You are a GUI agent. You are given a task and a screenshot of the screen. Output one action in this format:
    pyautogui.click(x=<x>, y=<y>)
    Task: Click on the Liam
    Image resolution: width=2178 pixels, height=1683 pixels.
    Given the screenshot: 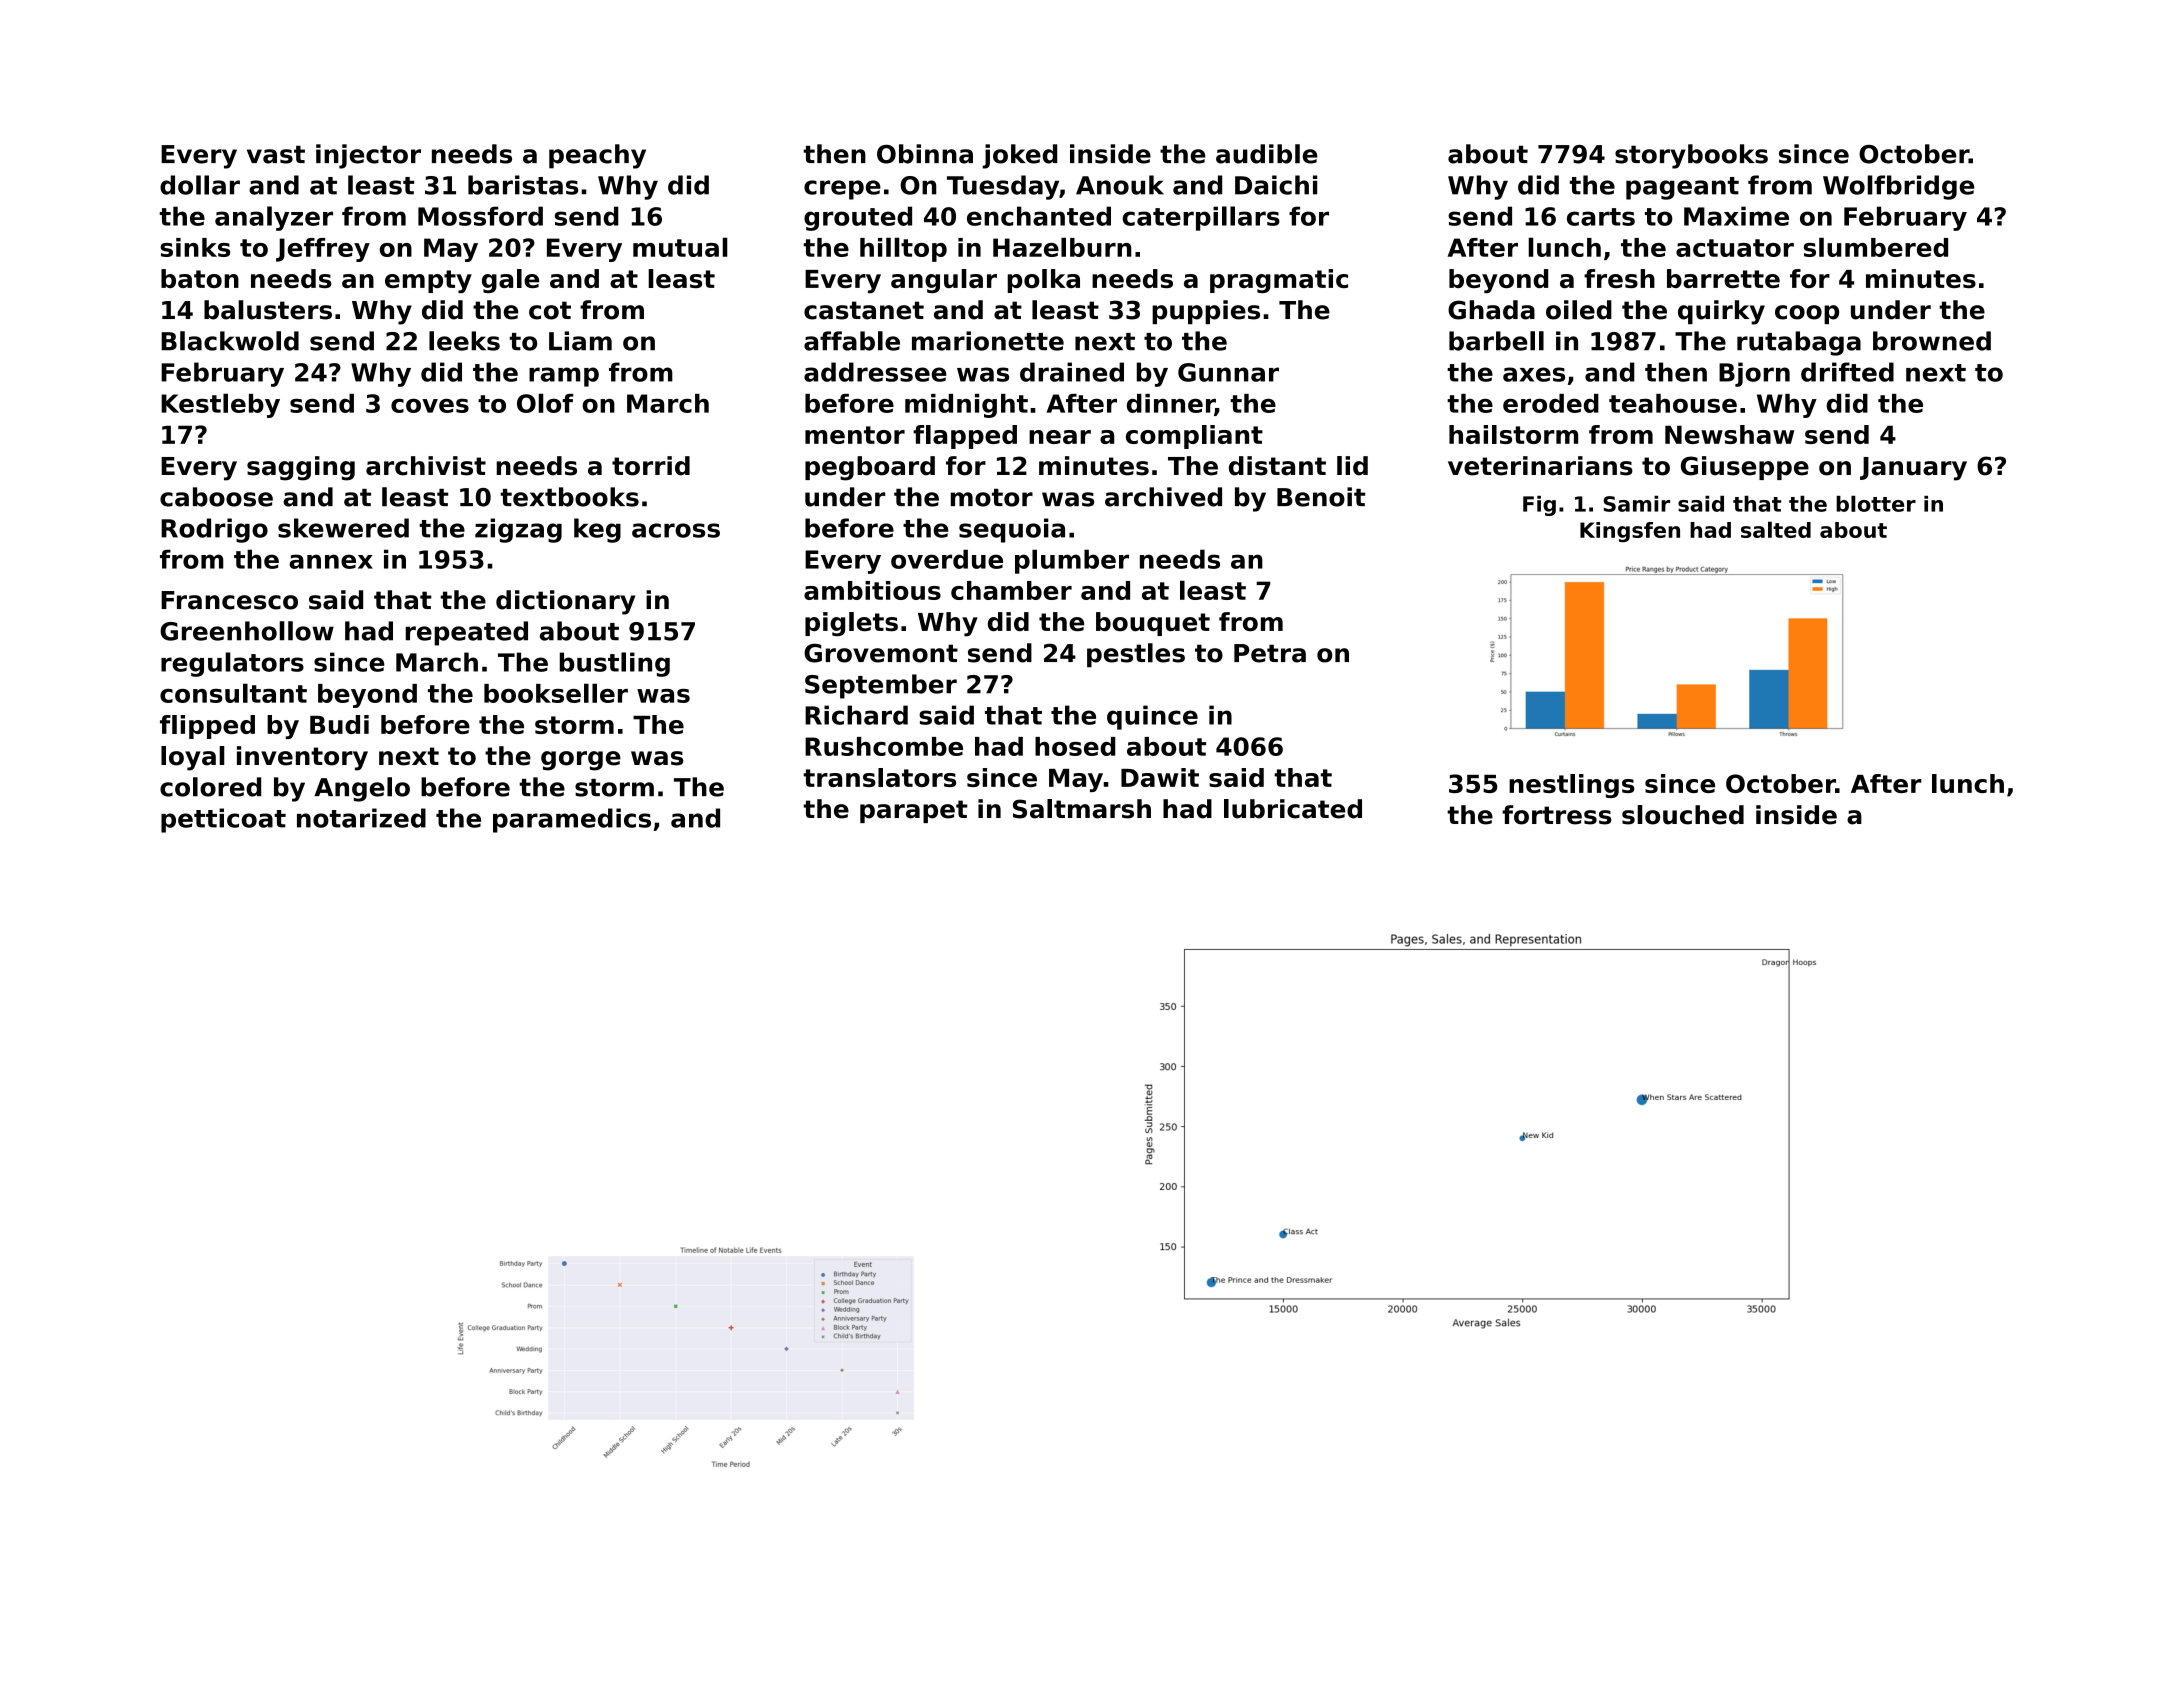 What is the action you would take?
    pyautogui.click(x=580, y=341)
